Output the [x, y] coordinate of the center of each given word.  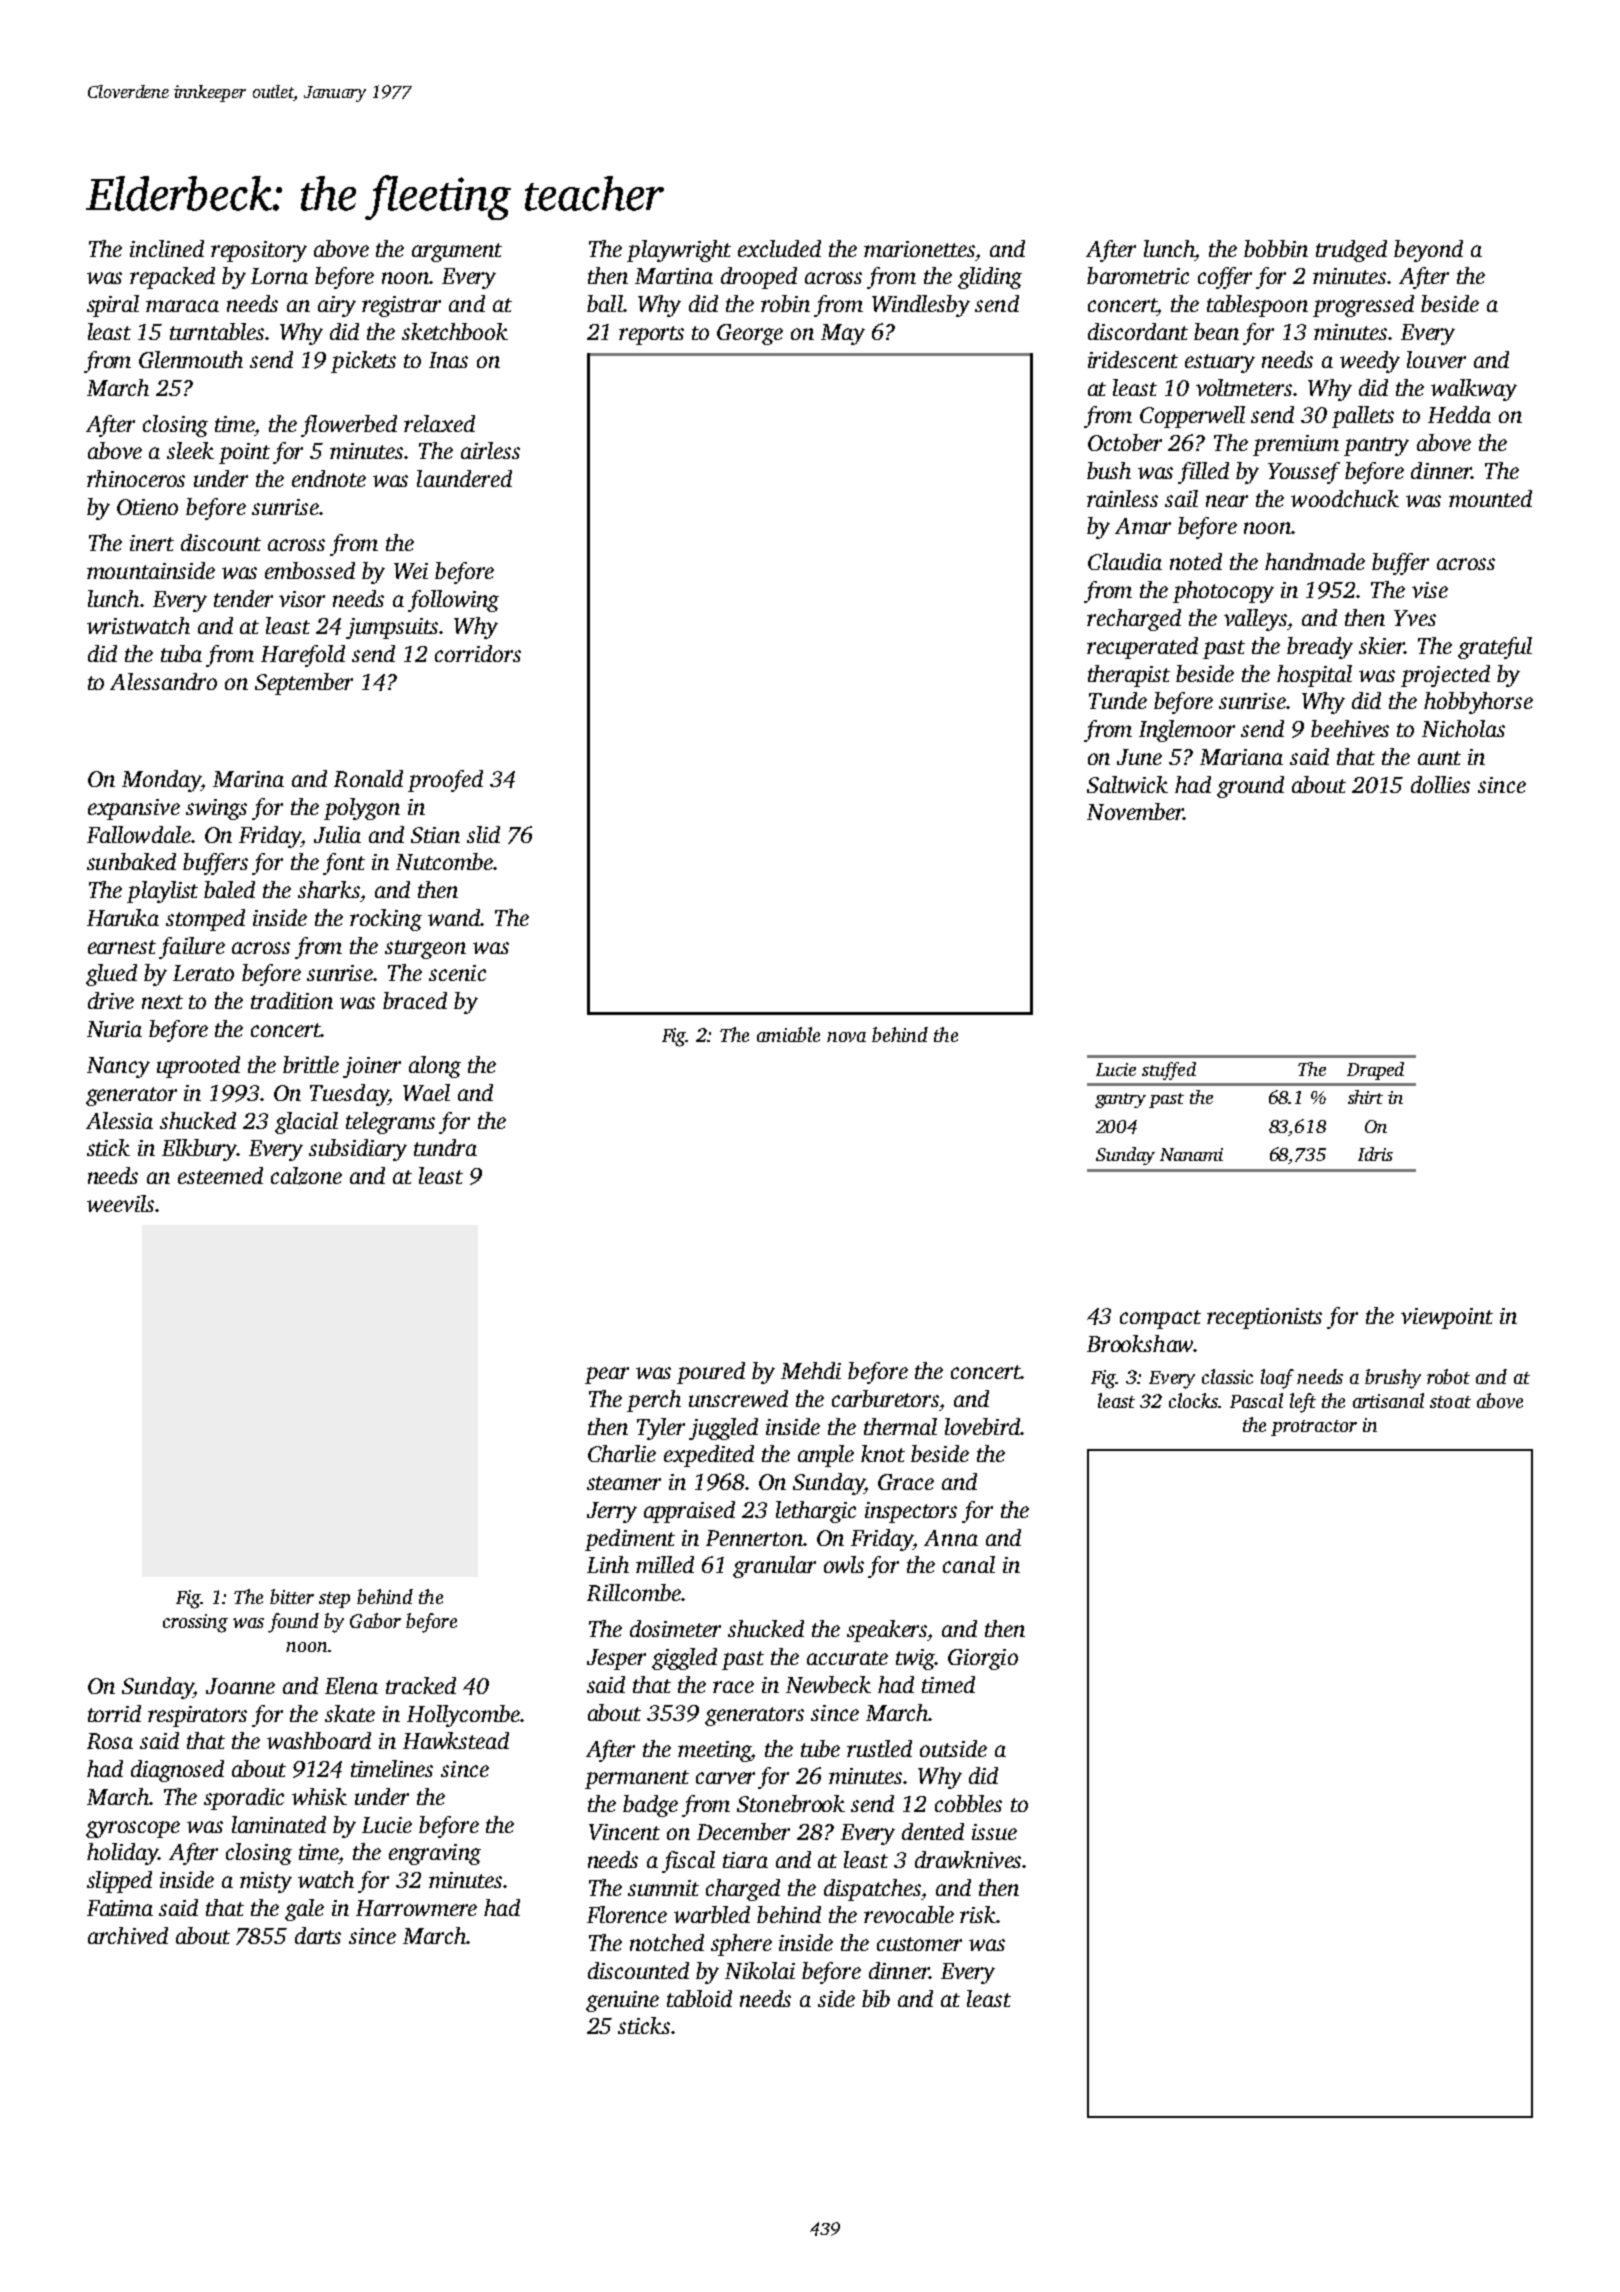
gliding [990, 278]
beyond [1428, 251]
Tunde [1118, 700]
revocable [909, 1914]
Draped [1375, 1071]
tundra [445, 1147]
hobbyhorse [1478, 703]
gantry [1120, 1100]
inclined [167, 248]
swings [216, 809]
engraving [435, 1854]
